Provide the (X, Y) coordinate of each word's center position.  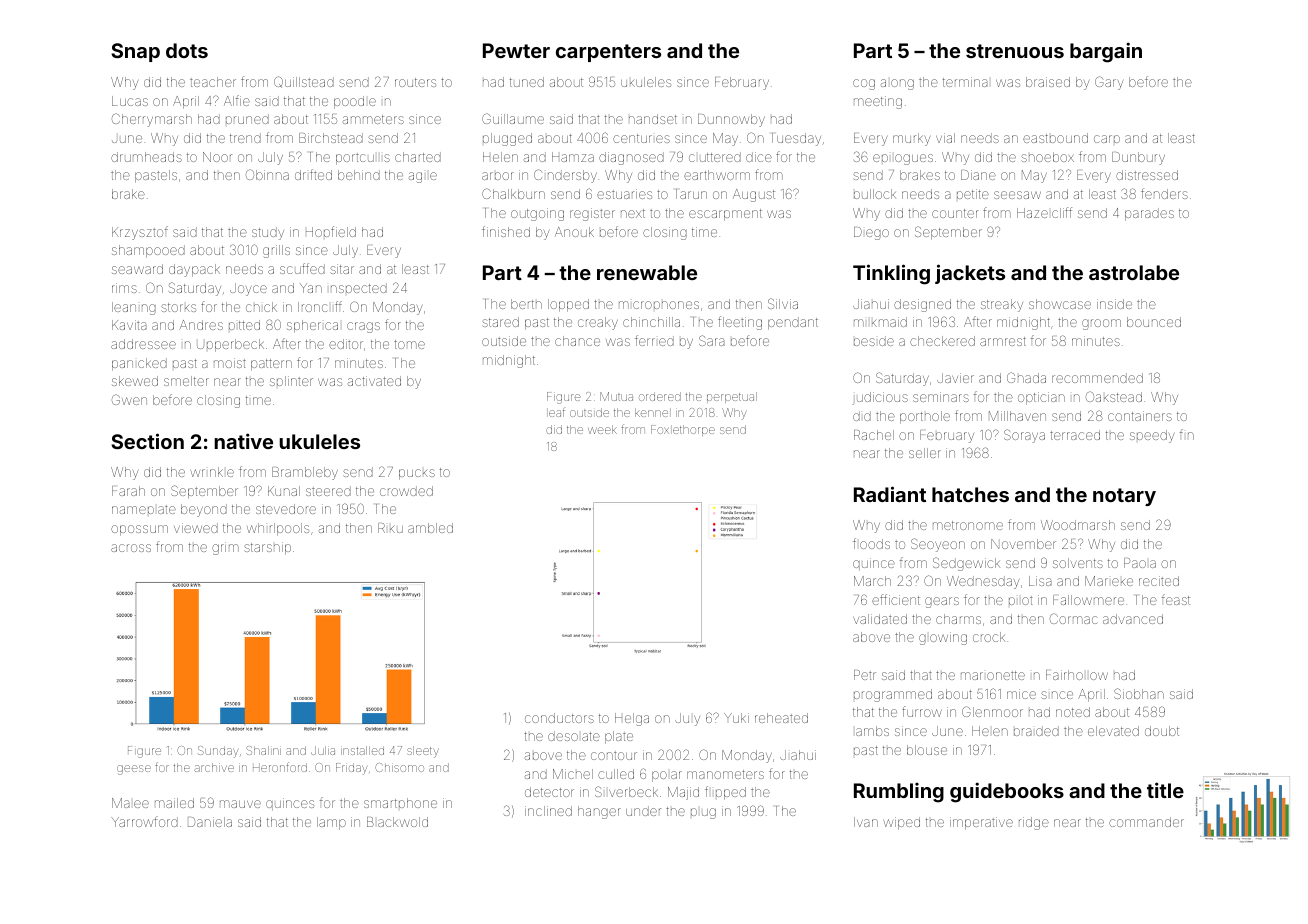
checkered (942, 341)
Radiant (890, 494)
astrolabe (1134, 272)
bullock (875, 194)
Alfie (237, 100)
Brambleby (305, 473)
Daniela (210, 822)
